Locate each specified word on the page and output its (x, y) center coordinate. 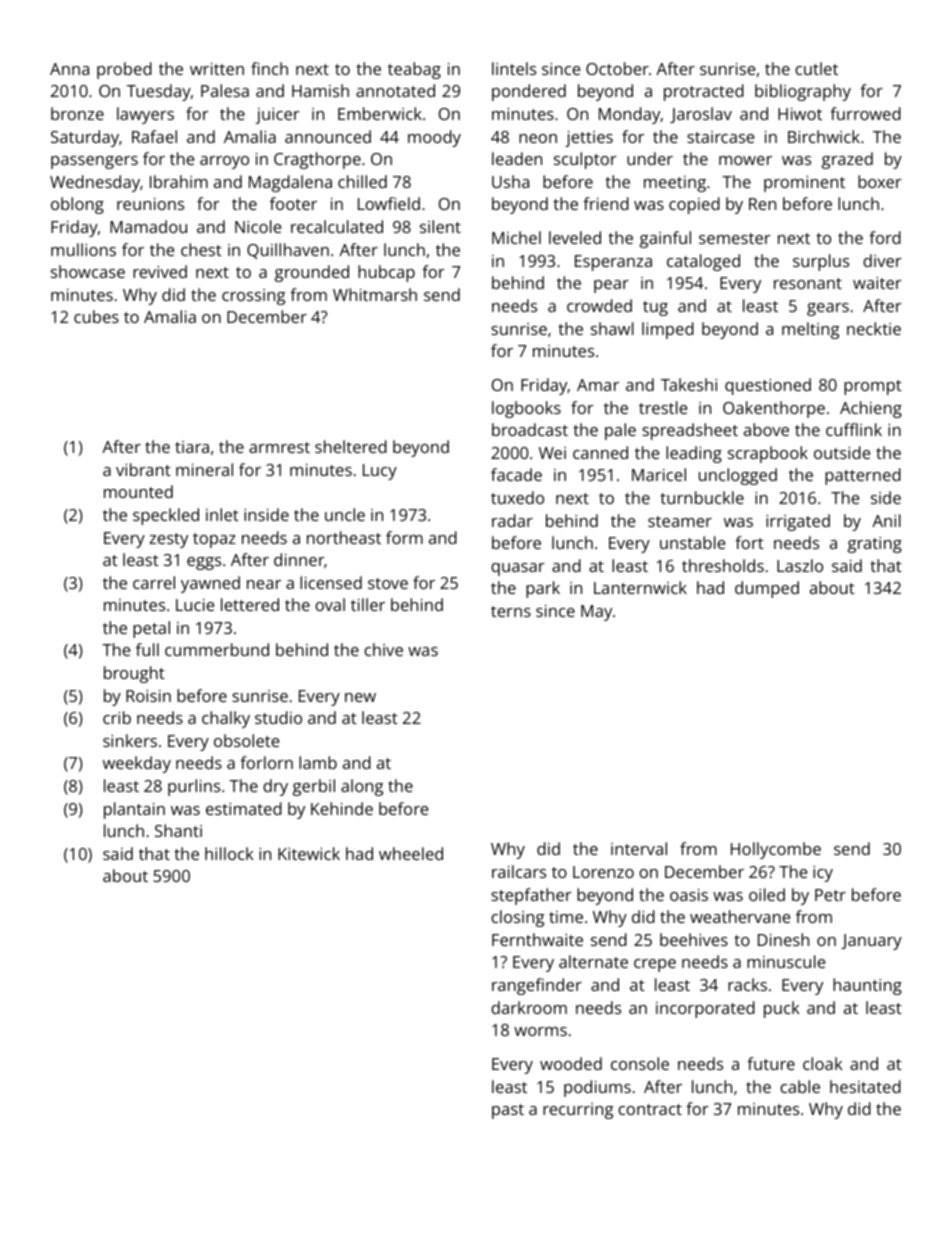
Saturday (85, 138)
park (543, 589)
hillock (229, 853)
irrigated (798, 522)
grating (875, 545)
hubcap (386, 273)
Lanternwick (640, 587)
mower (745, 160)
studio (278, 717)
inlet (222, 514)
